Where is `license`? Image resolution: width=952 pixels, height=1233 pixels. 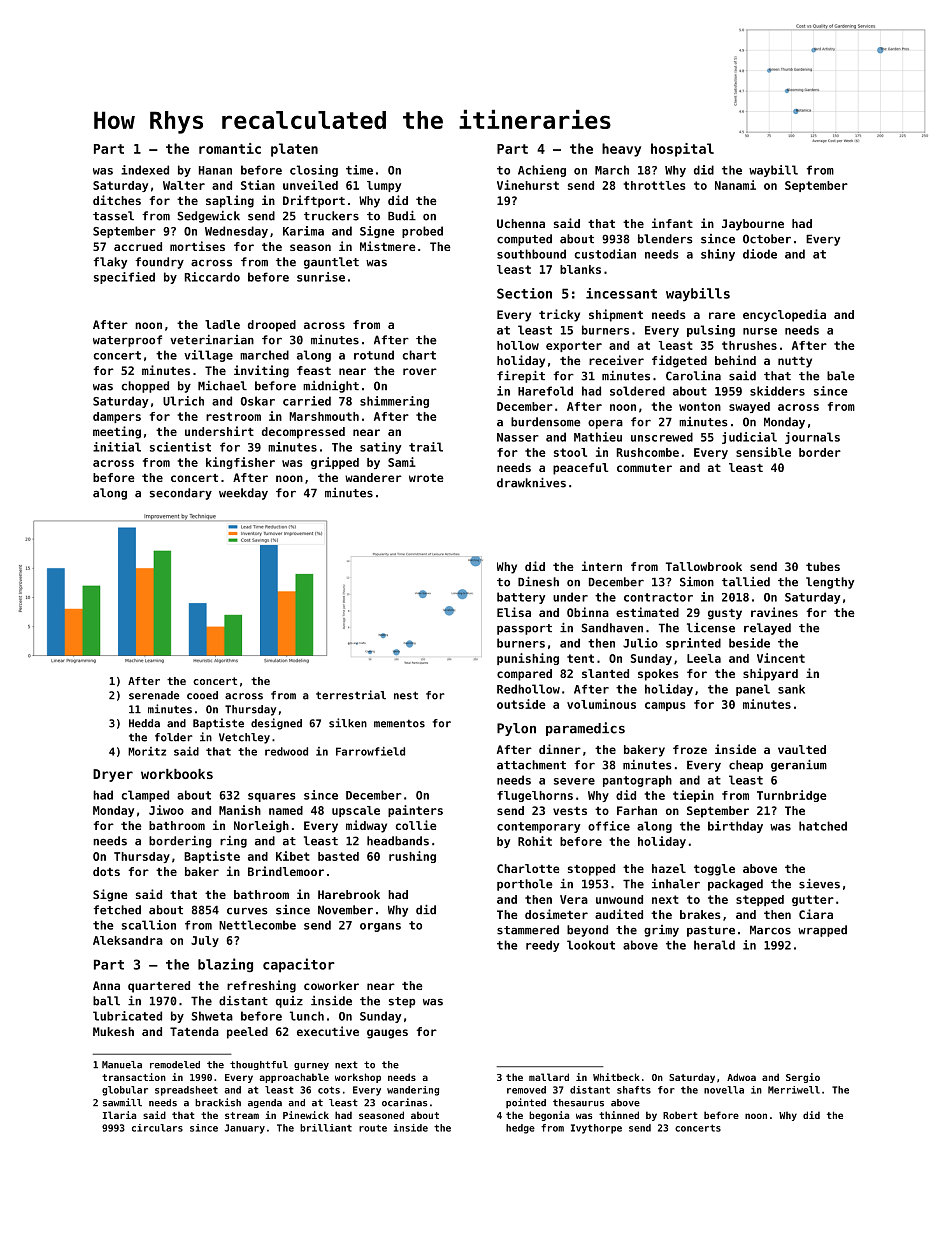 license is located at coordinates (711, 628).
